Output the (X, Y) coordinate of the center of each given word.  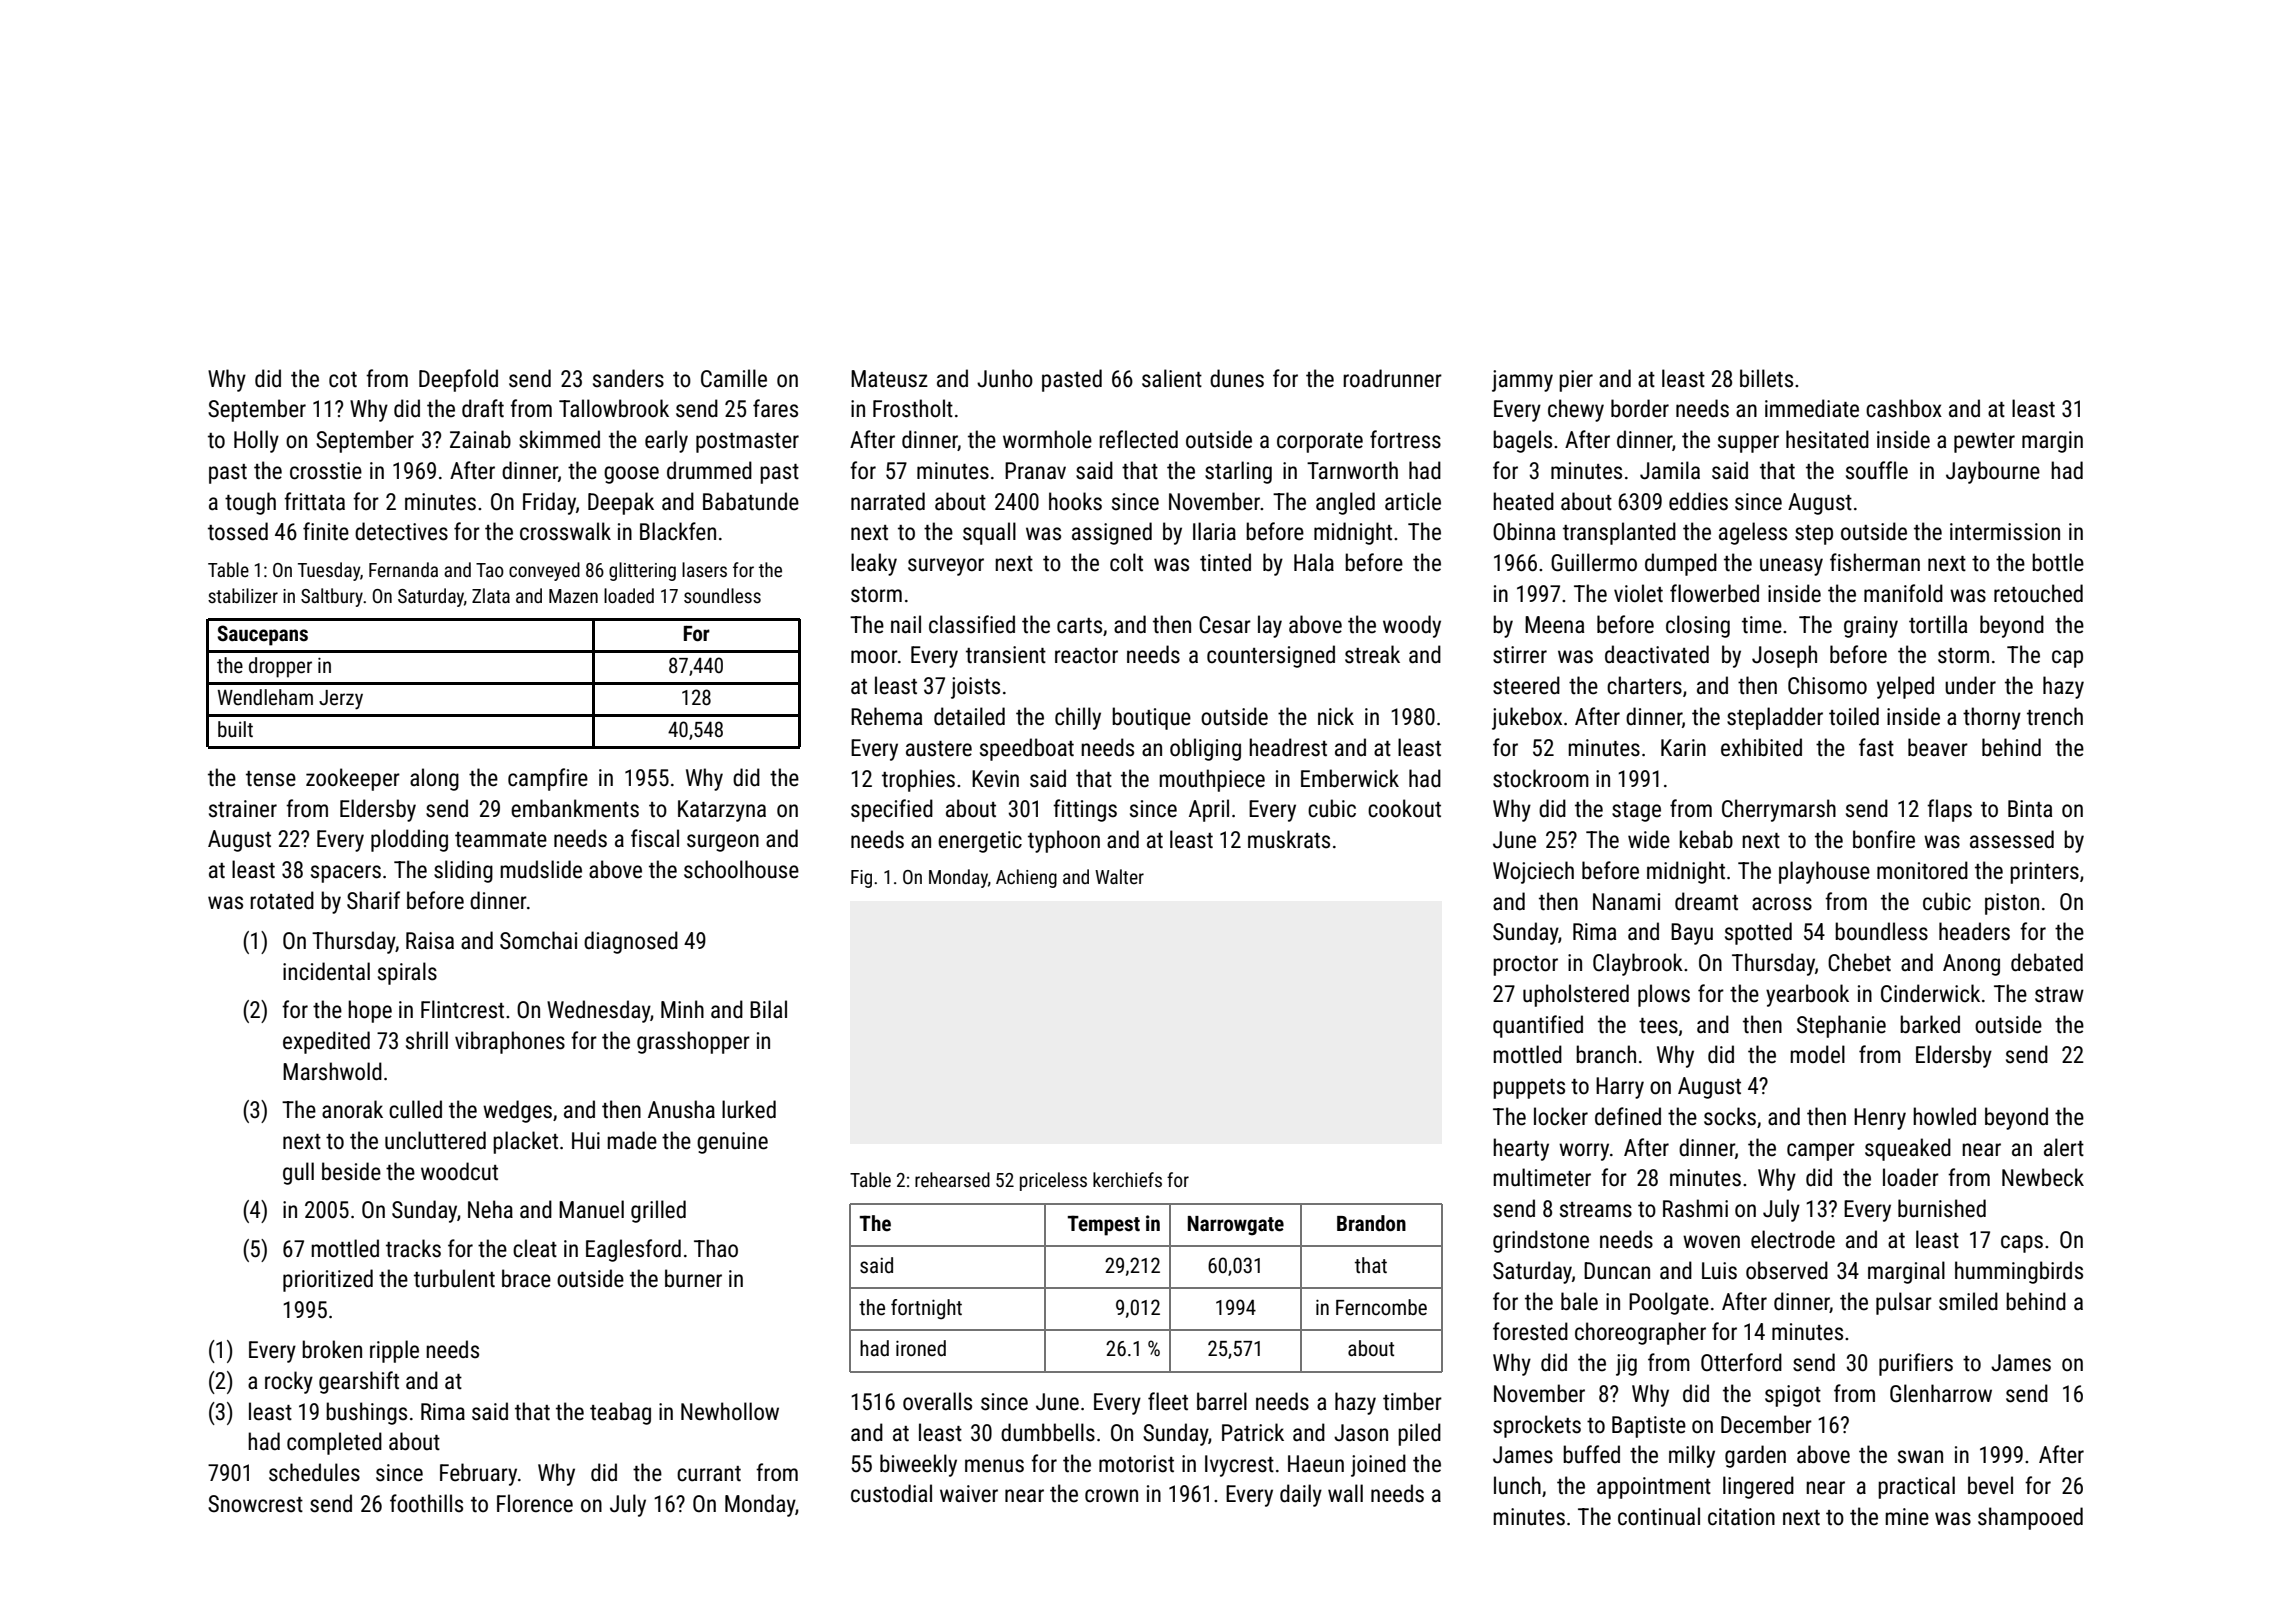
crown (1111, 1496)
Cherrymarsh (1779, 810)
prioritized (328, 1280)
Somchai (538, 940)
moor (874, 657)
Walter (1119, 876)
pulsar (1904, 1303)
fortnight (926, 1309)
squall (989, 533)
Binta (2030, 809)
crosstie (326, 471)
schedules (314, 1472)
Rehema (886, 716)
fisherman (1875, 562)
